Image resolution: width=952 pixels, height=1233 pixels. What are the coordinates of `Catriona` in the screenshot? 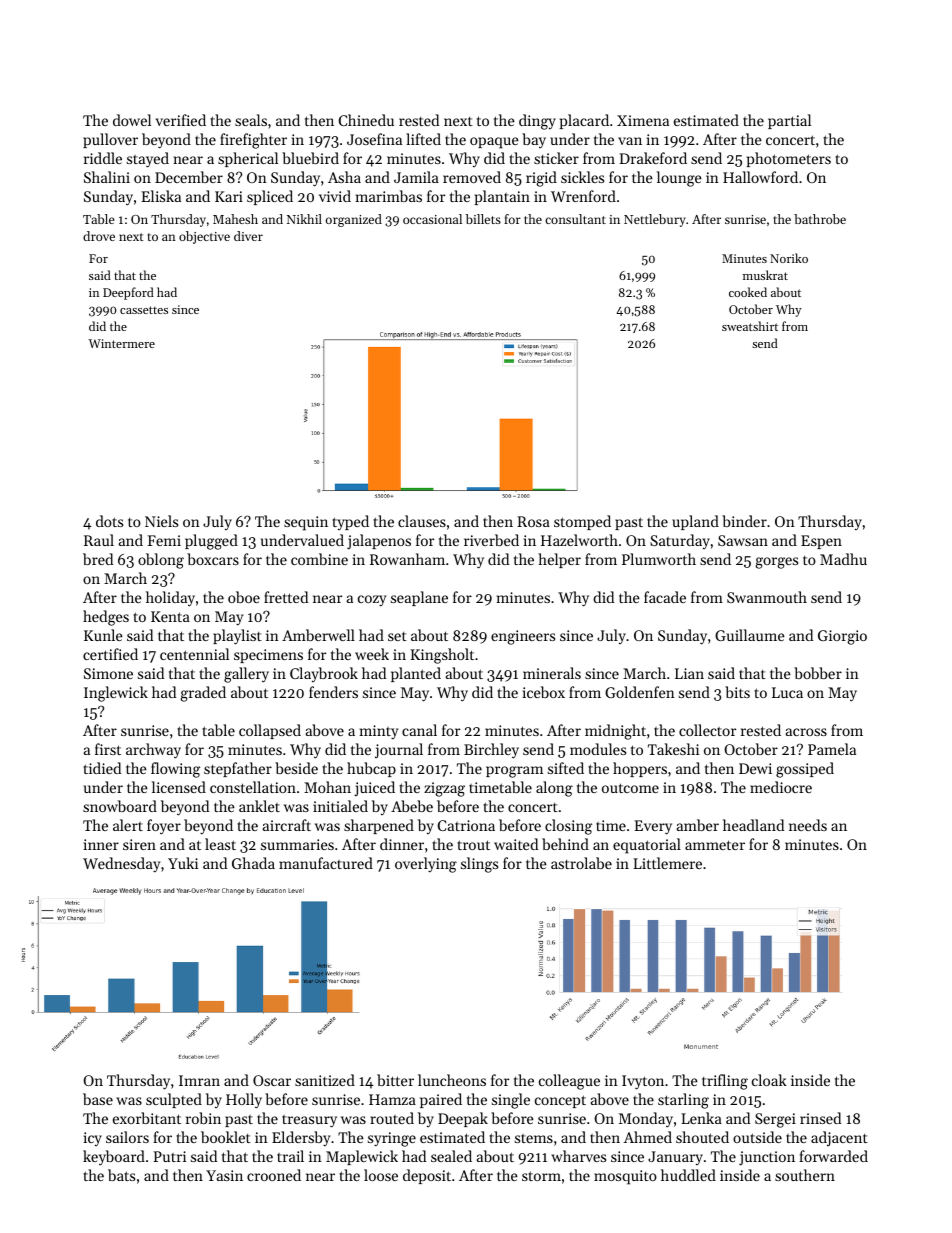 It's located at (466, 825).
